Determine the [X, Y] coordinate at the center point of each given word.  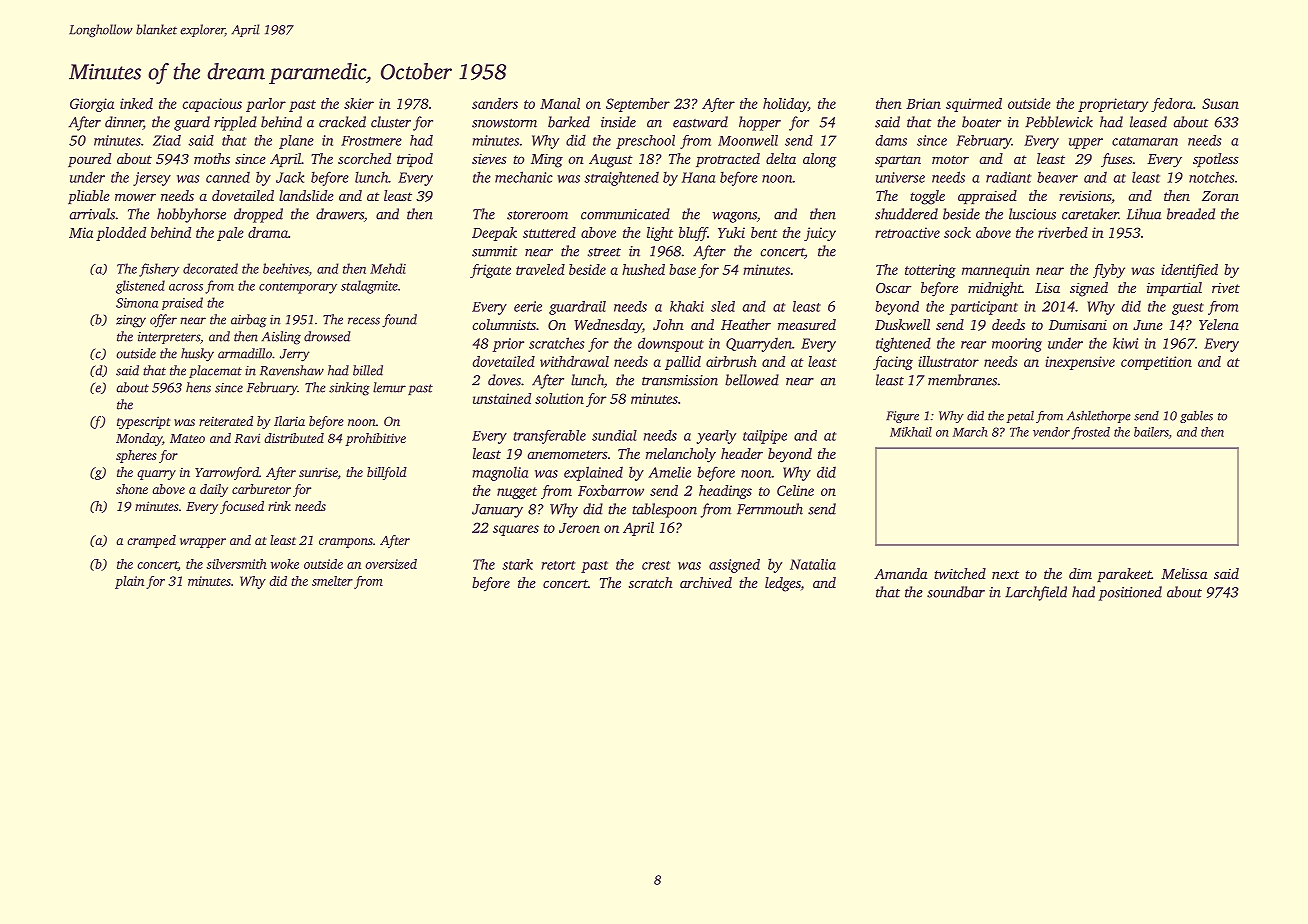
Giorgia [92, 105]
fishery [159, 270]
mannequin [996, 271]
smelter [332, 581]
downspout [671, 344]
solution [559, 398]
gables [1196, 417]
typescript [143, 422]
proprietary [1113, 105]
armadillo [245, 353]
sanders [495, 103]
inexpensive [1080, 363]
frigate [490, 271]
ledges [783, 584]
